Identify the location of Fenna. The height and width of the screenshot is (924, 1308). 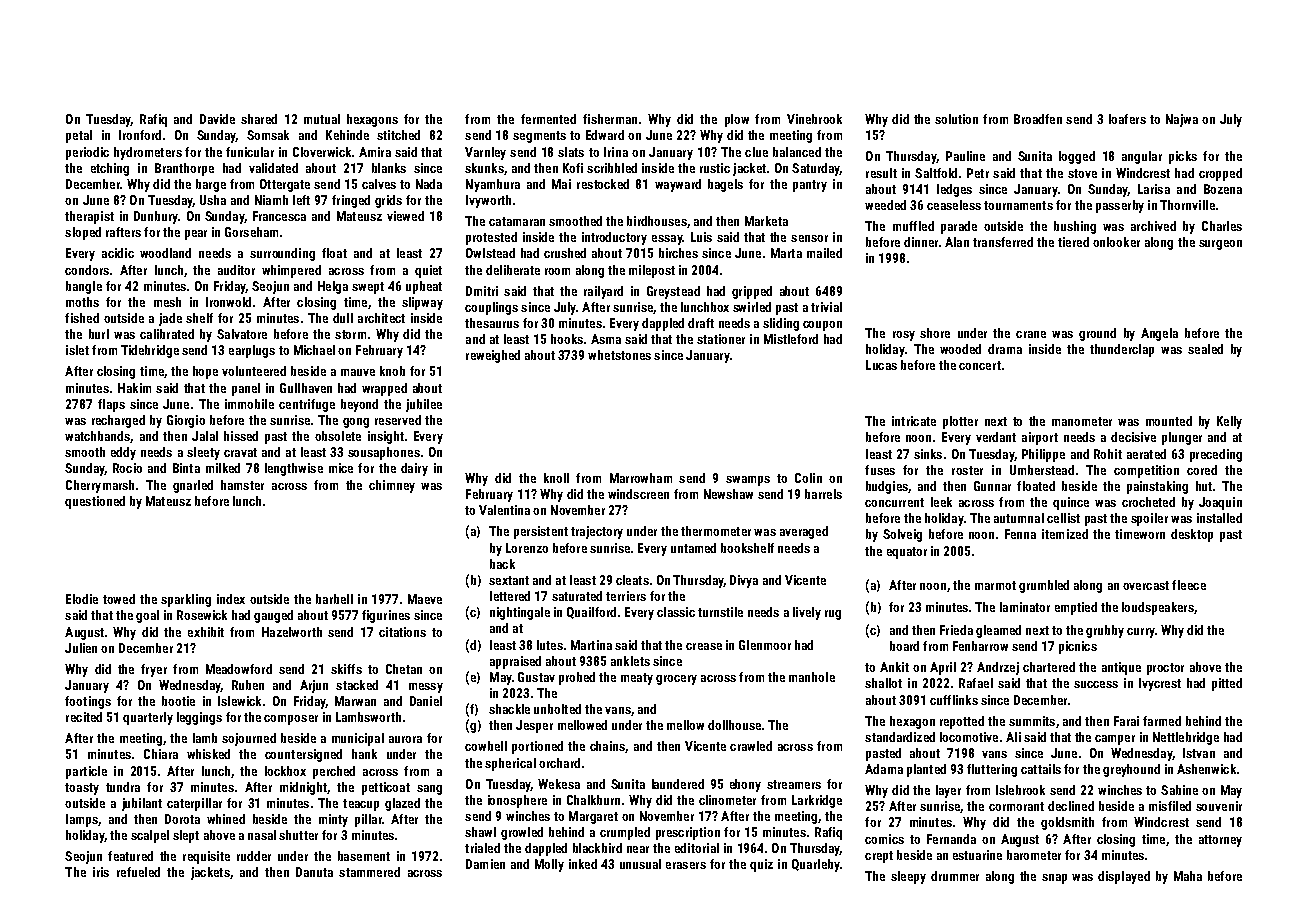
(1020, 534).
